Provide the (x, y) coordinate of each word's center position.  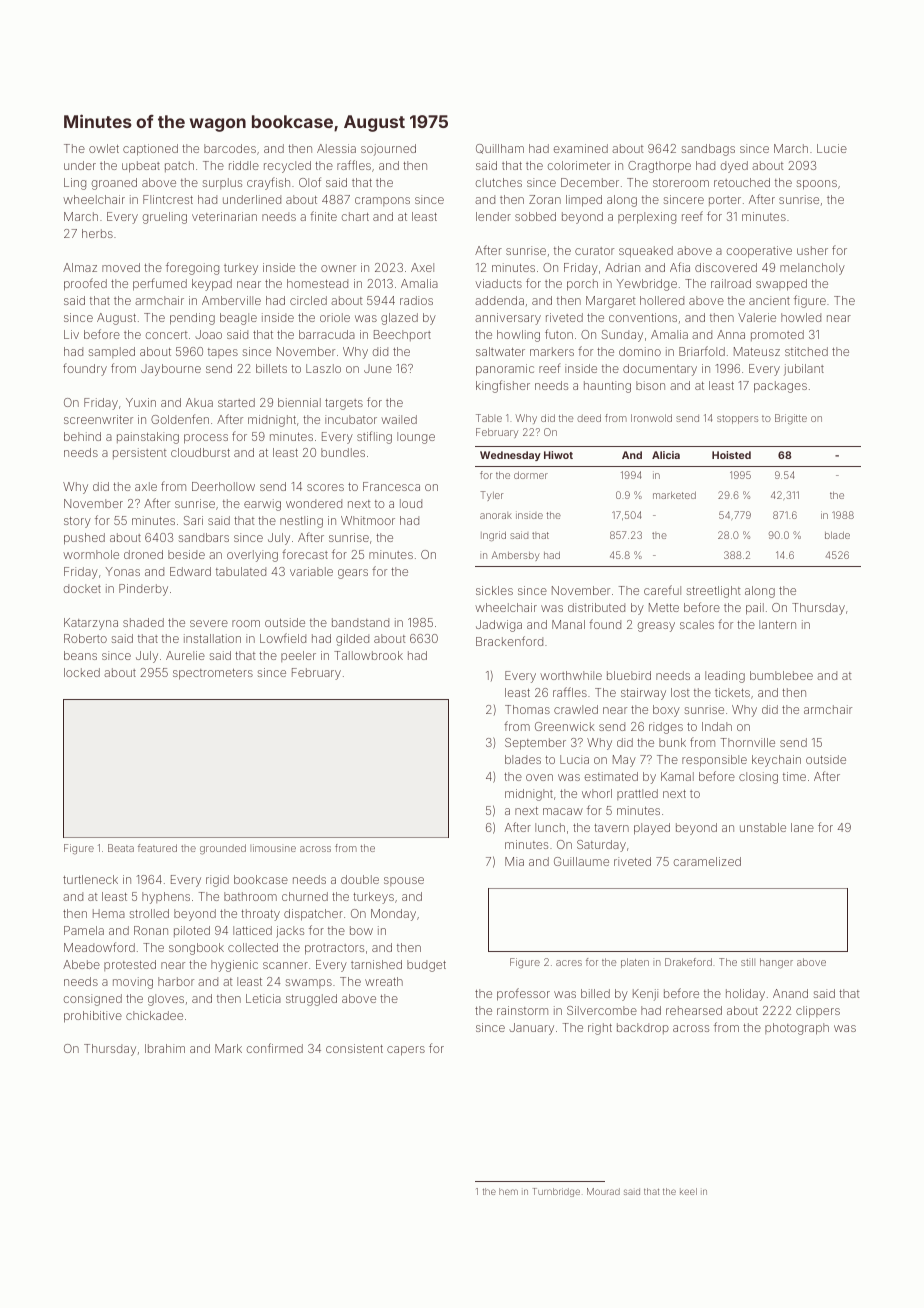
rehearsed (694, 1010)
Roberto (85, 638)
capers (406, 1051)
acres (569, 963)
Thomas (527, 709)
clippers (818, 1012)
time (794, 776)
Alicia (666, 455)
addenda (499, 300)
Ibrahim (165, 1048)
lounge (416, 438)
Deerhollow (223, 486)
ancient (769, 300)
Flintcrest (168, 199)
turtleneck (90, 879)
